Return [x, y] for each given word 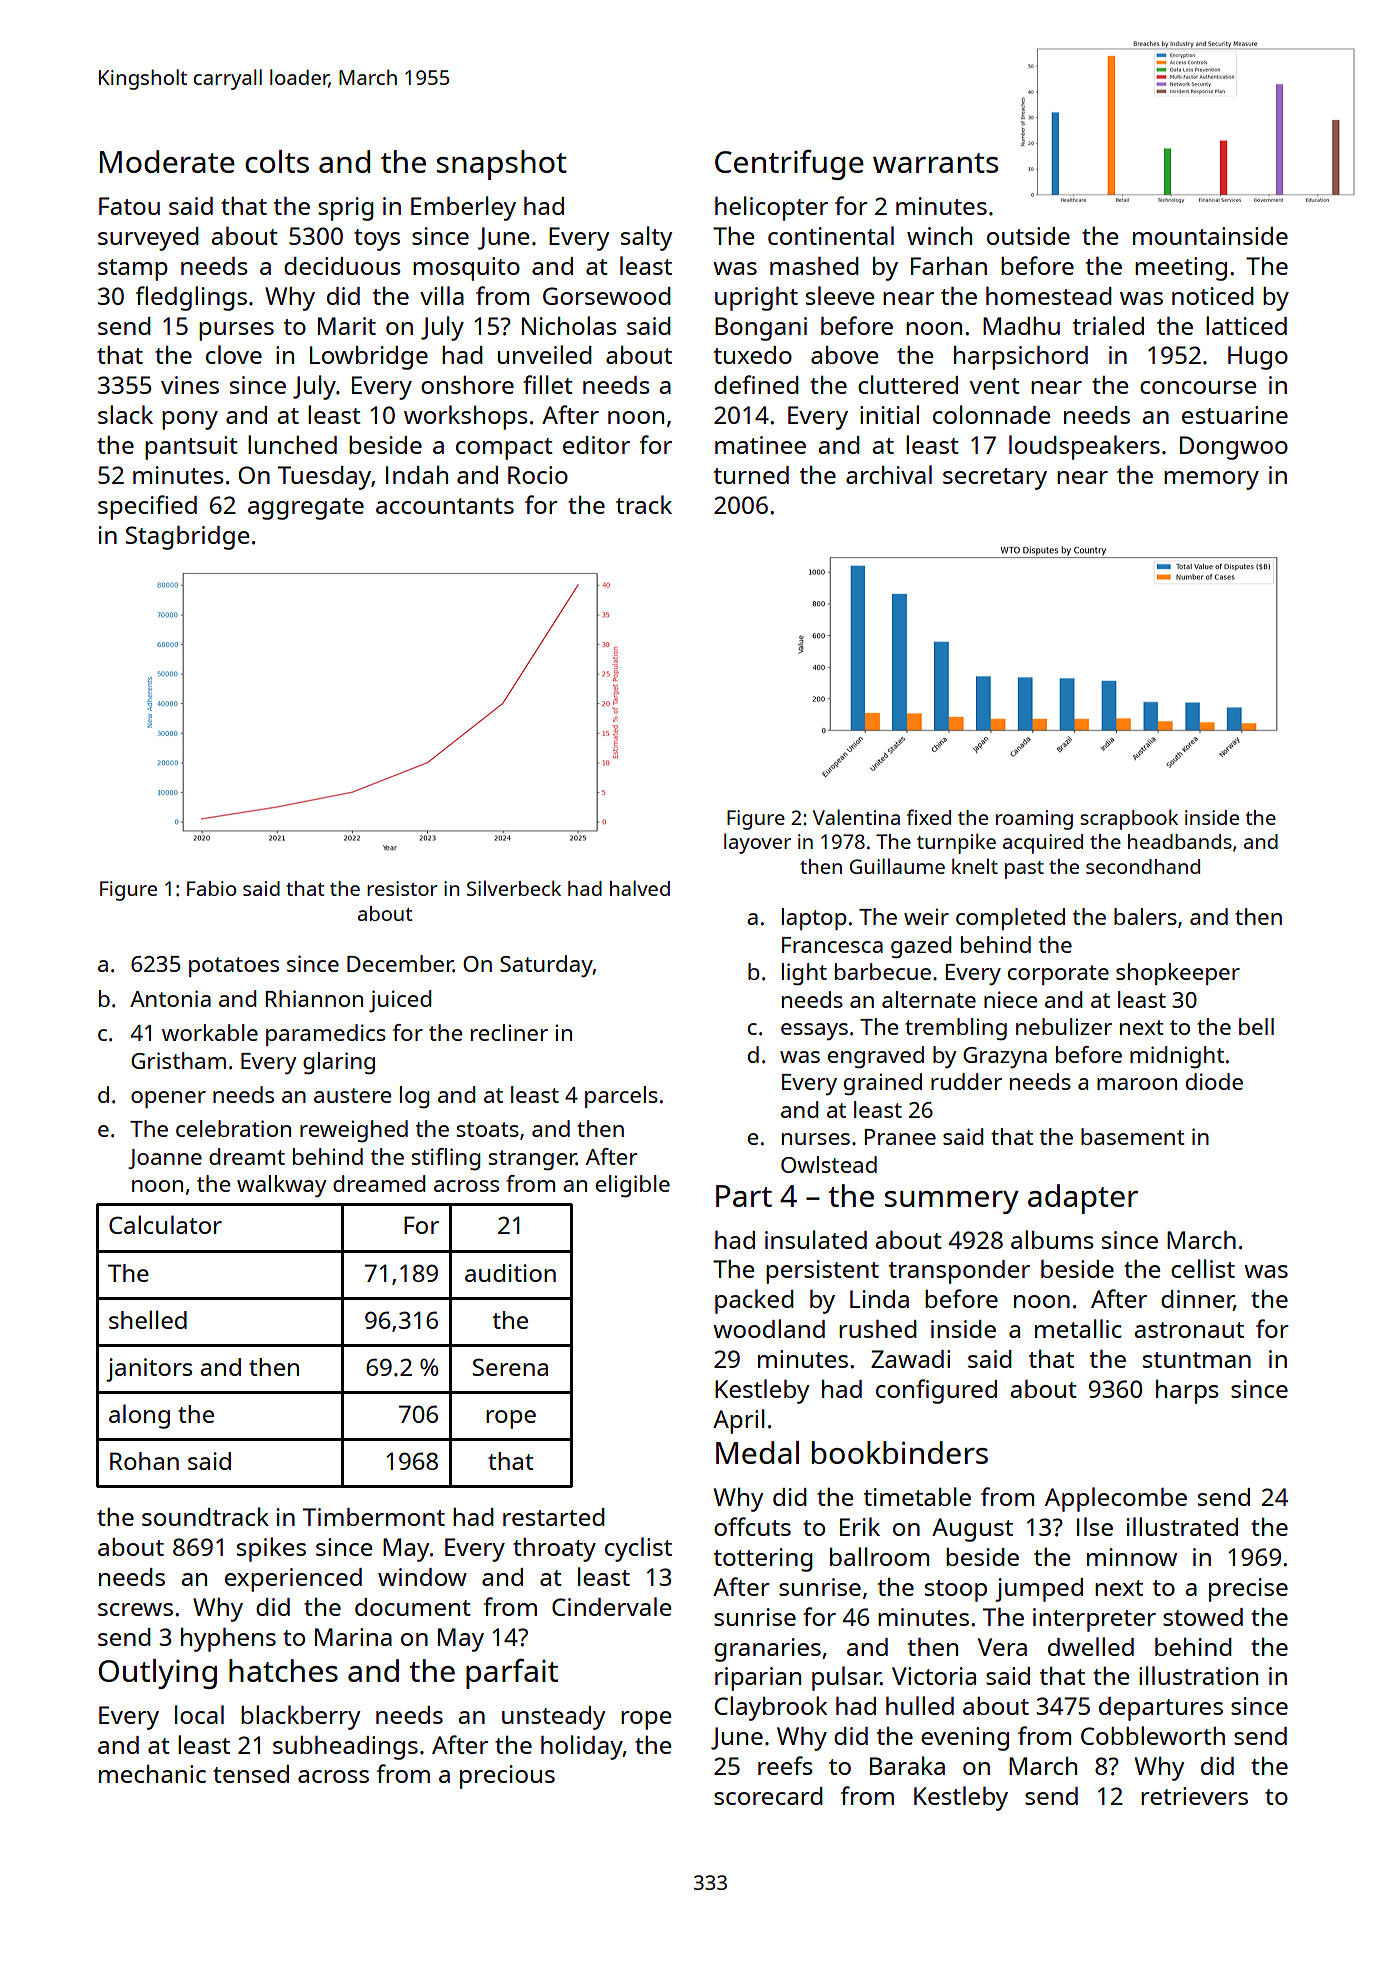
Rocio [538, 475]
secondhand [1143, 866]
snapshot [502, 165]
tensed [251, 1774]
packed [754, 1301]
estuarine [1235, 415]
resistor [402, 888]
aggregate [306, 509]
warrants [936, 163]
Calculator [165, 1224]
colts [277, 161]
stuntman [1197, 1360]
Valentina [856, 817]
